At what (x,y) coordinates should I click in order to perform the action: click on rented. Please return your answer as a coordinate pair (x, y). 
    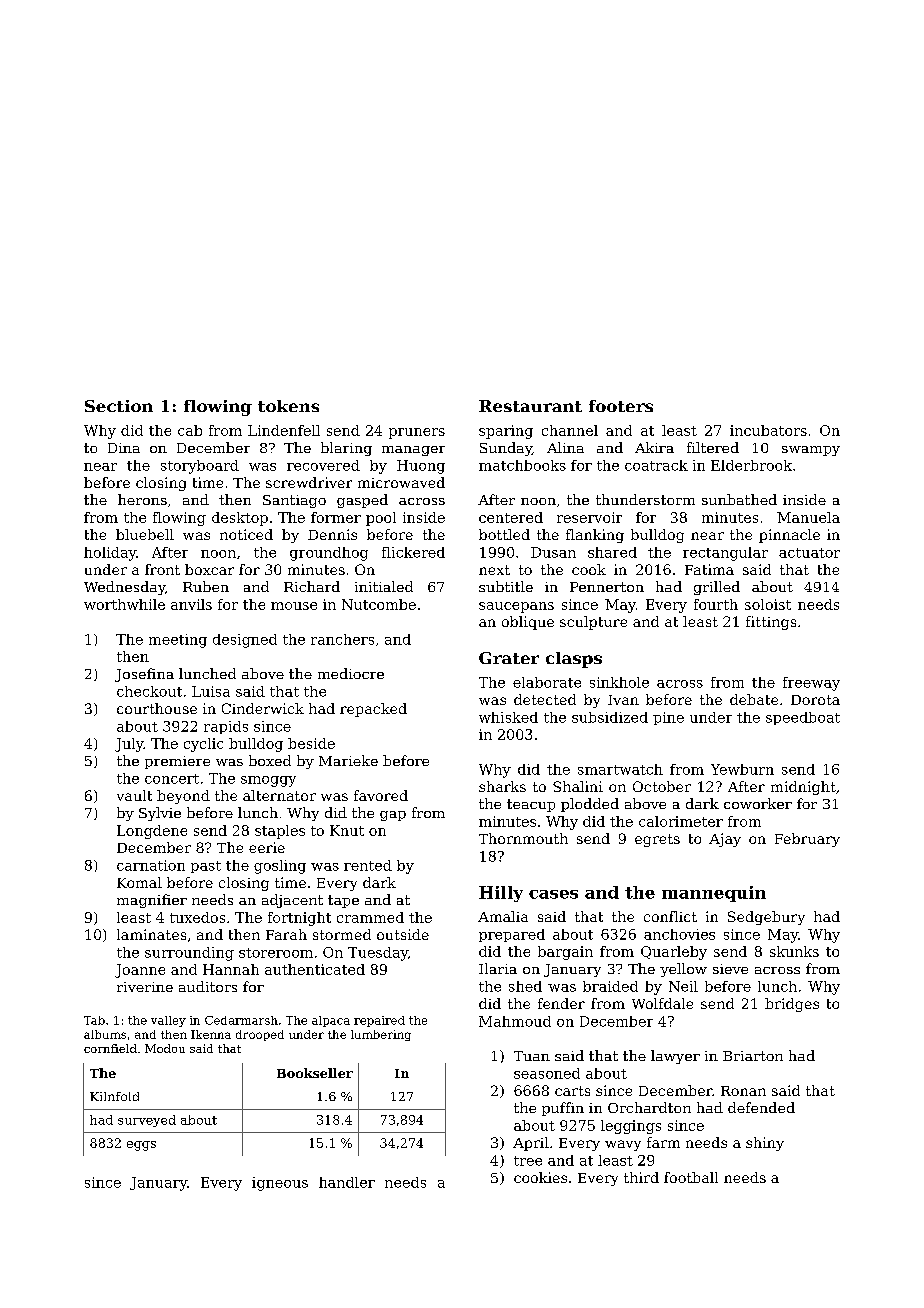
    Looking at the image, I should click on (368, 865).
